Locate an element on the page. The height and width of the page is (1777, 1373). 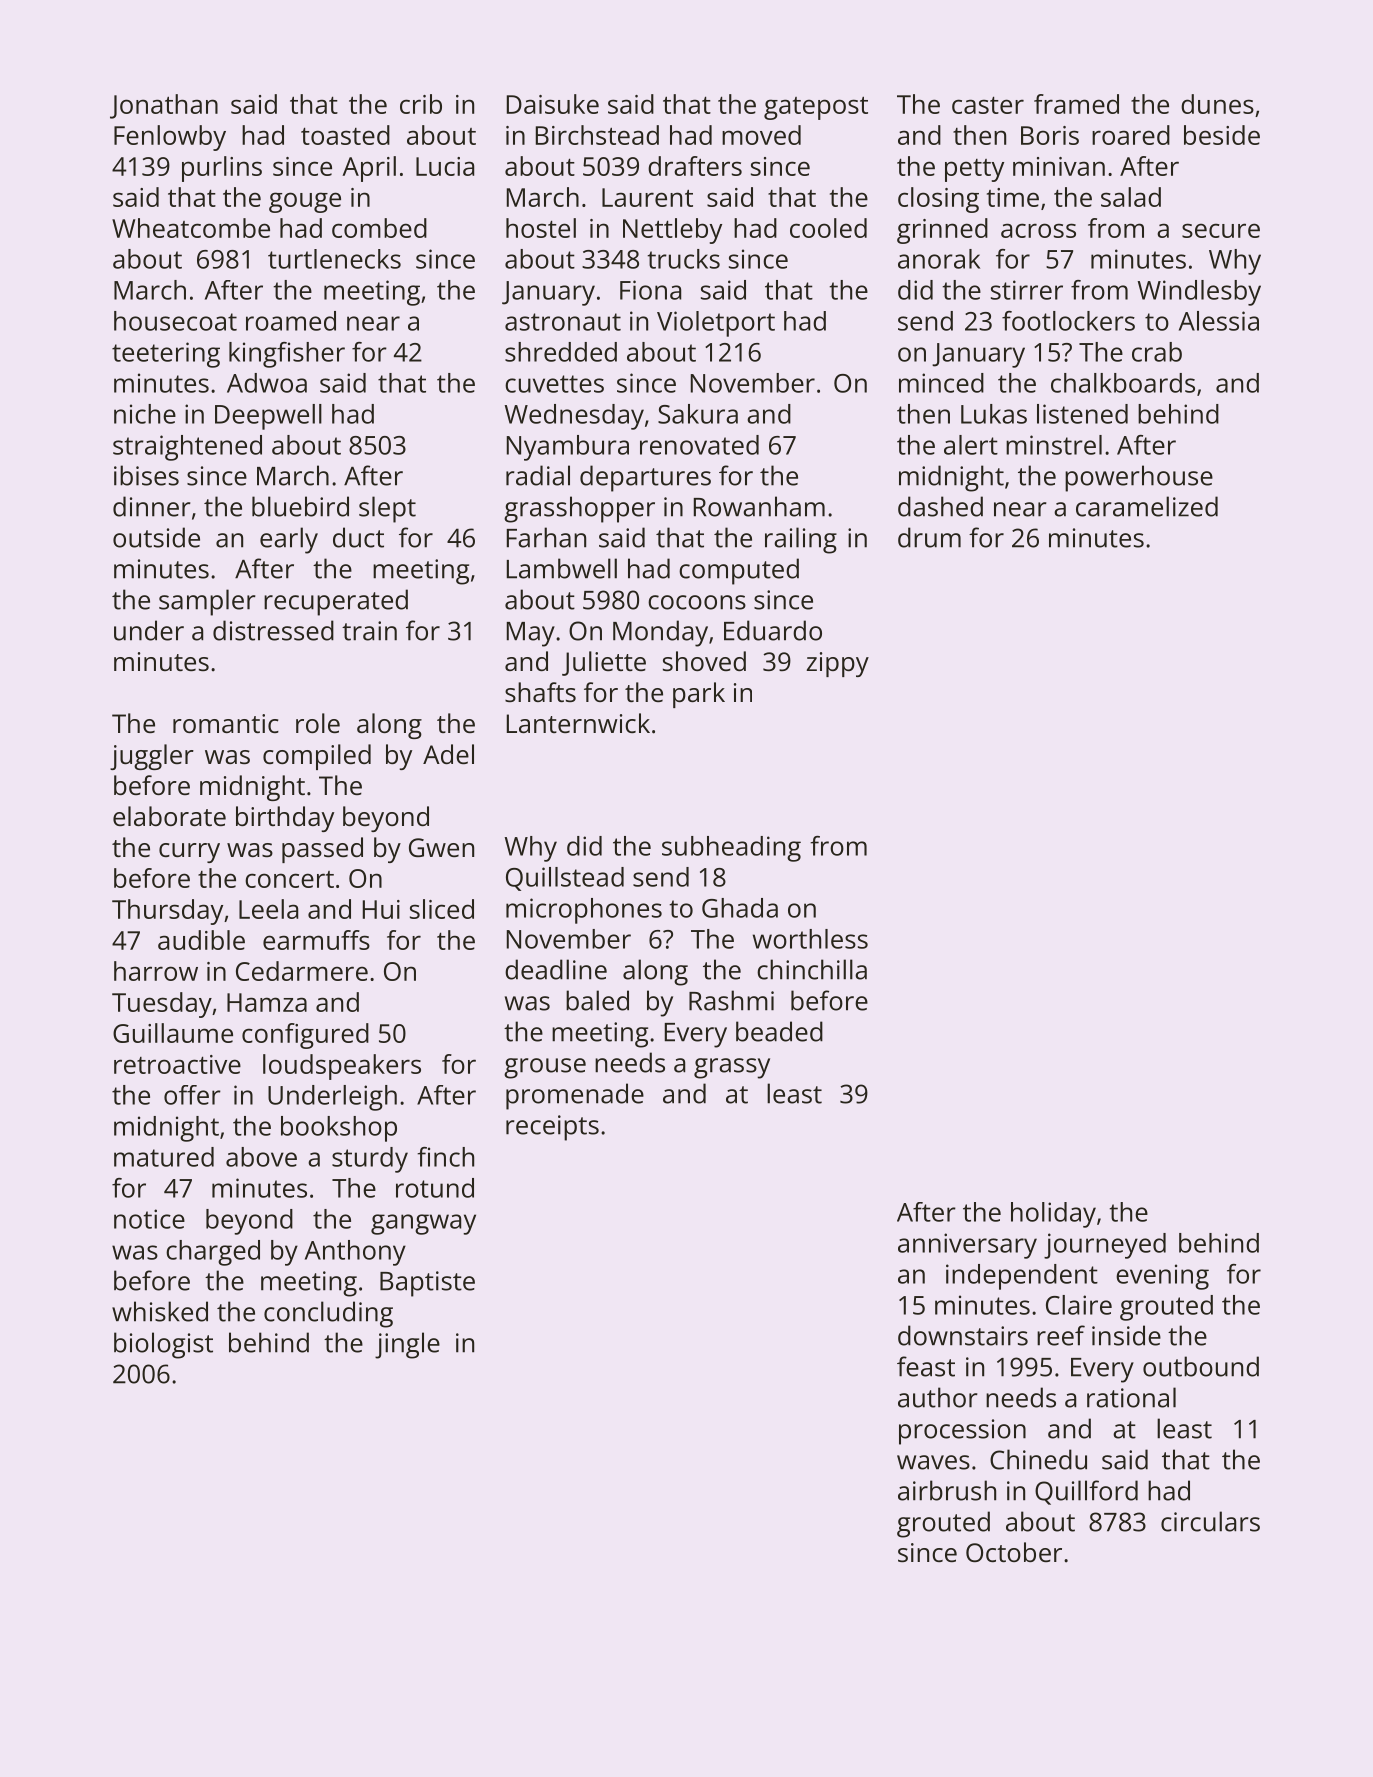
biologist is located at coordinates (163, 1345).
